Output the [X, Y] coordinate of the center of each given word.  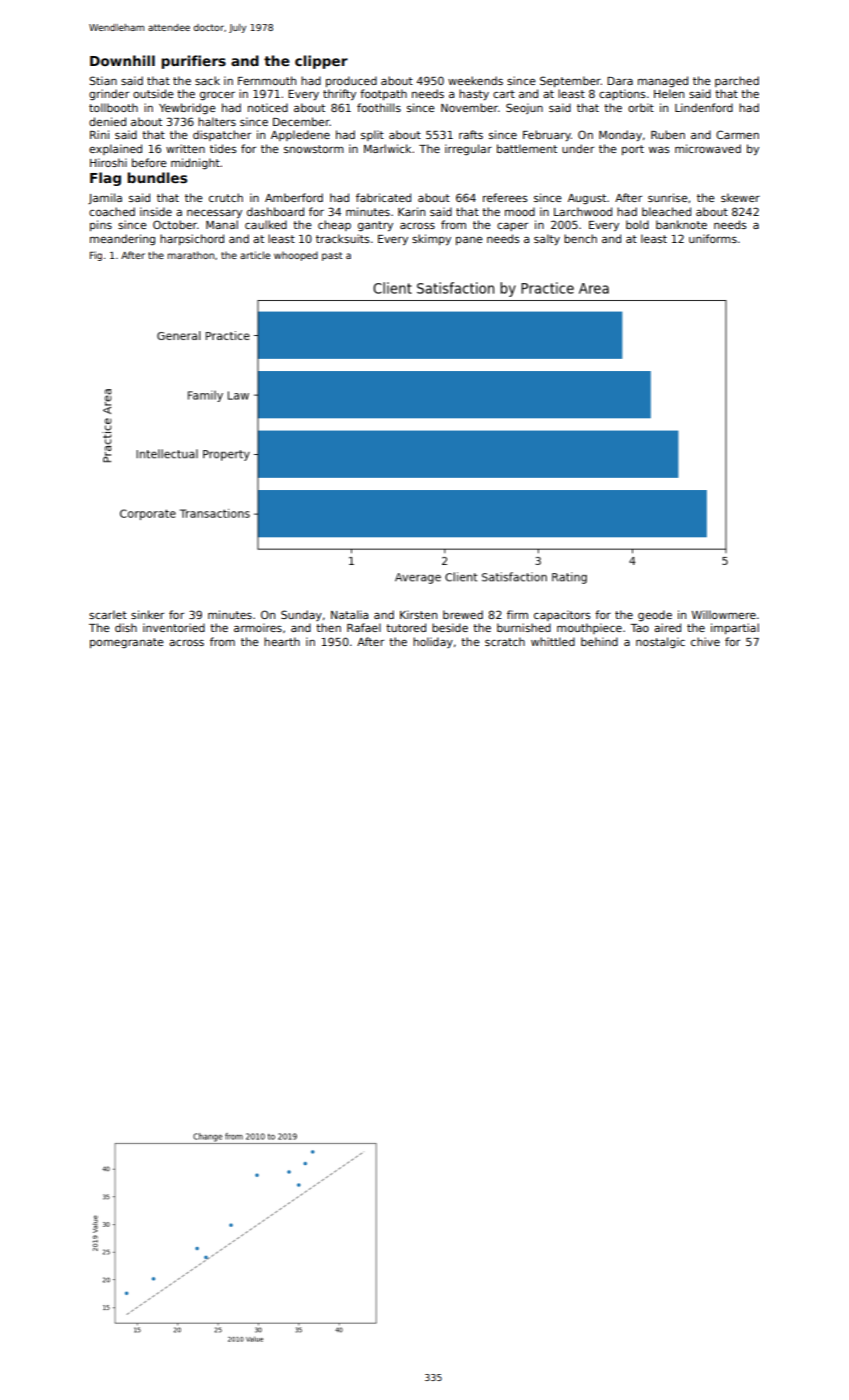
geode [655, 615]
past [332, 256]
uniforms [713, 238]
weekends [475, 80]
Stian [103, 80]
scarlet [108, 614]
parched [737, 81]
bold [637, 224]
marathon [191, 255]
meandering [122, 239]
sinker [147, 614]
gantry [375, 226]
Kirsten [418, 614]
